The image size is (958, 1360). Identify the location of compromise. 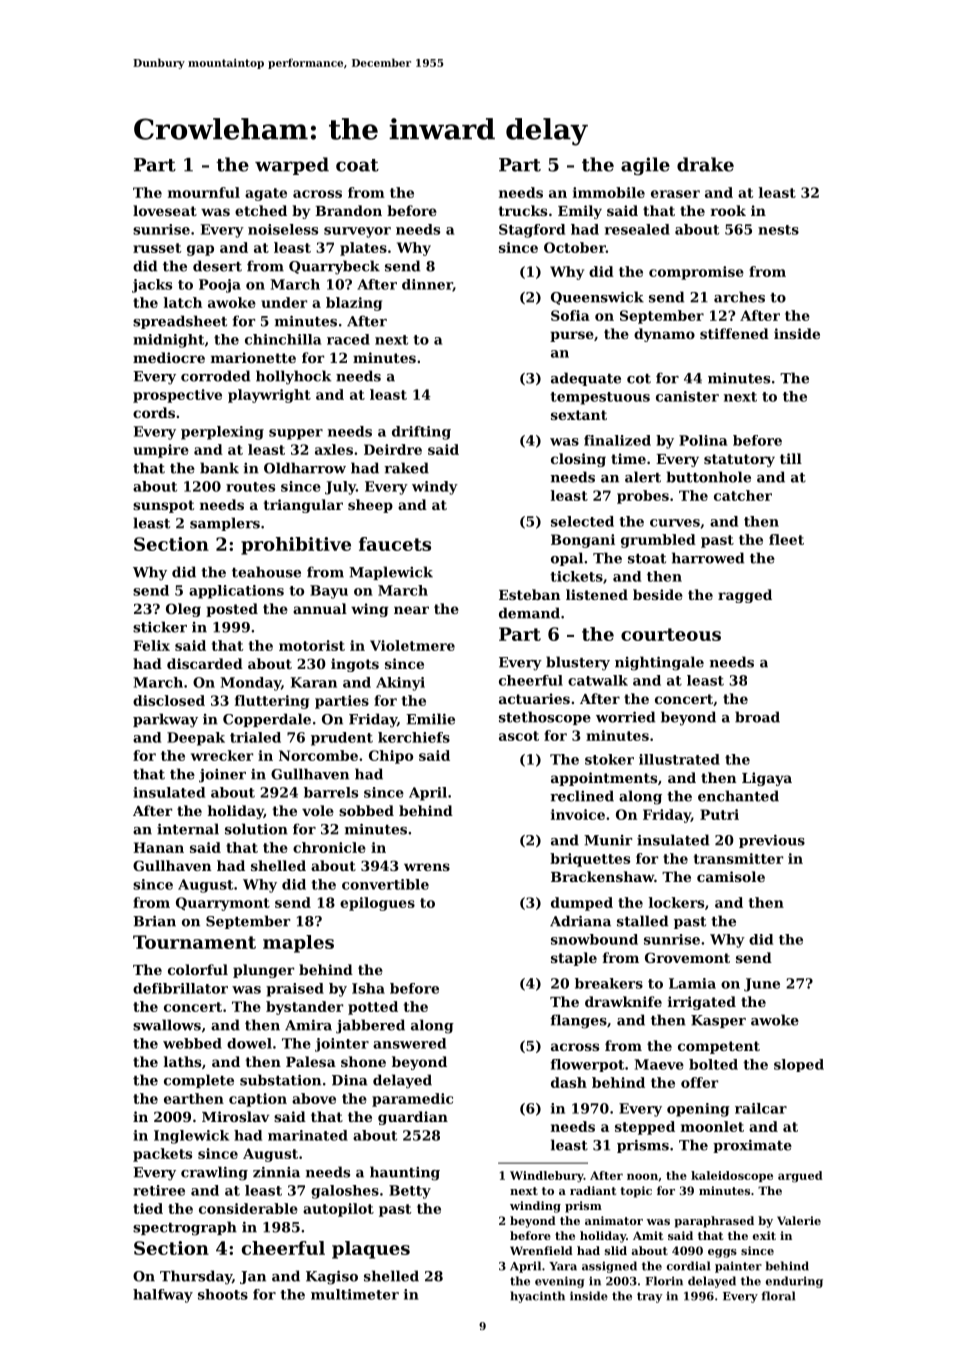
(696, 273).
